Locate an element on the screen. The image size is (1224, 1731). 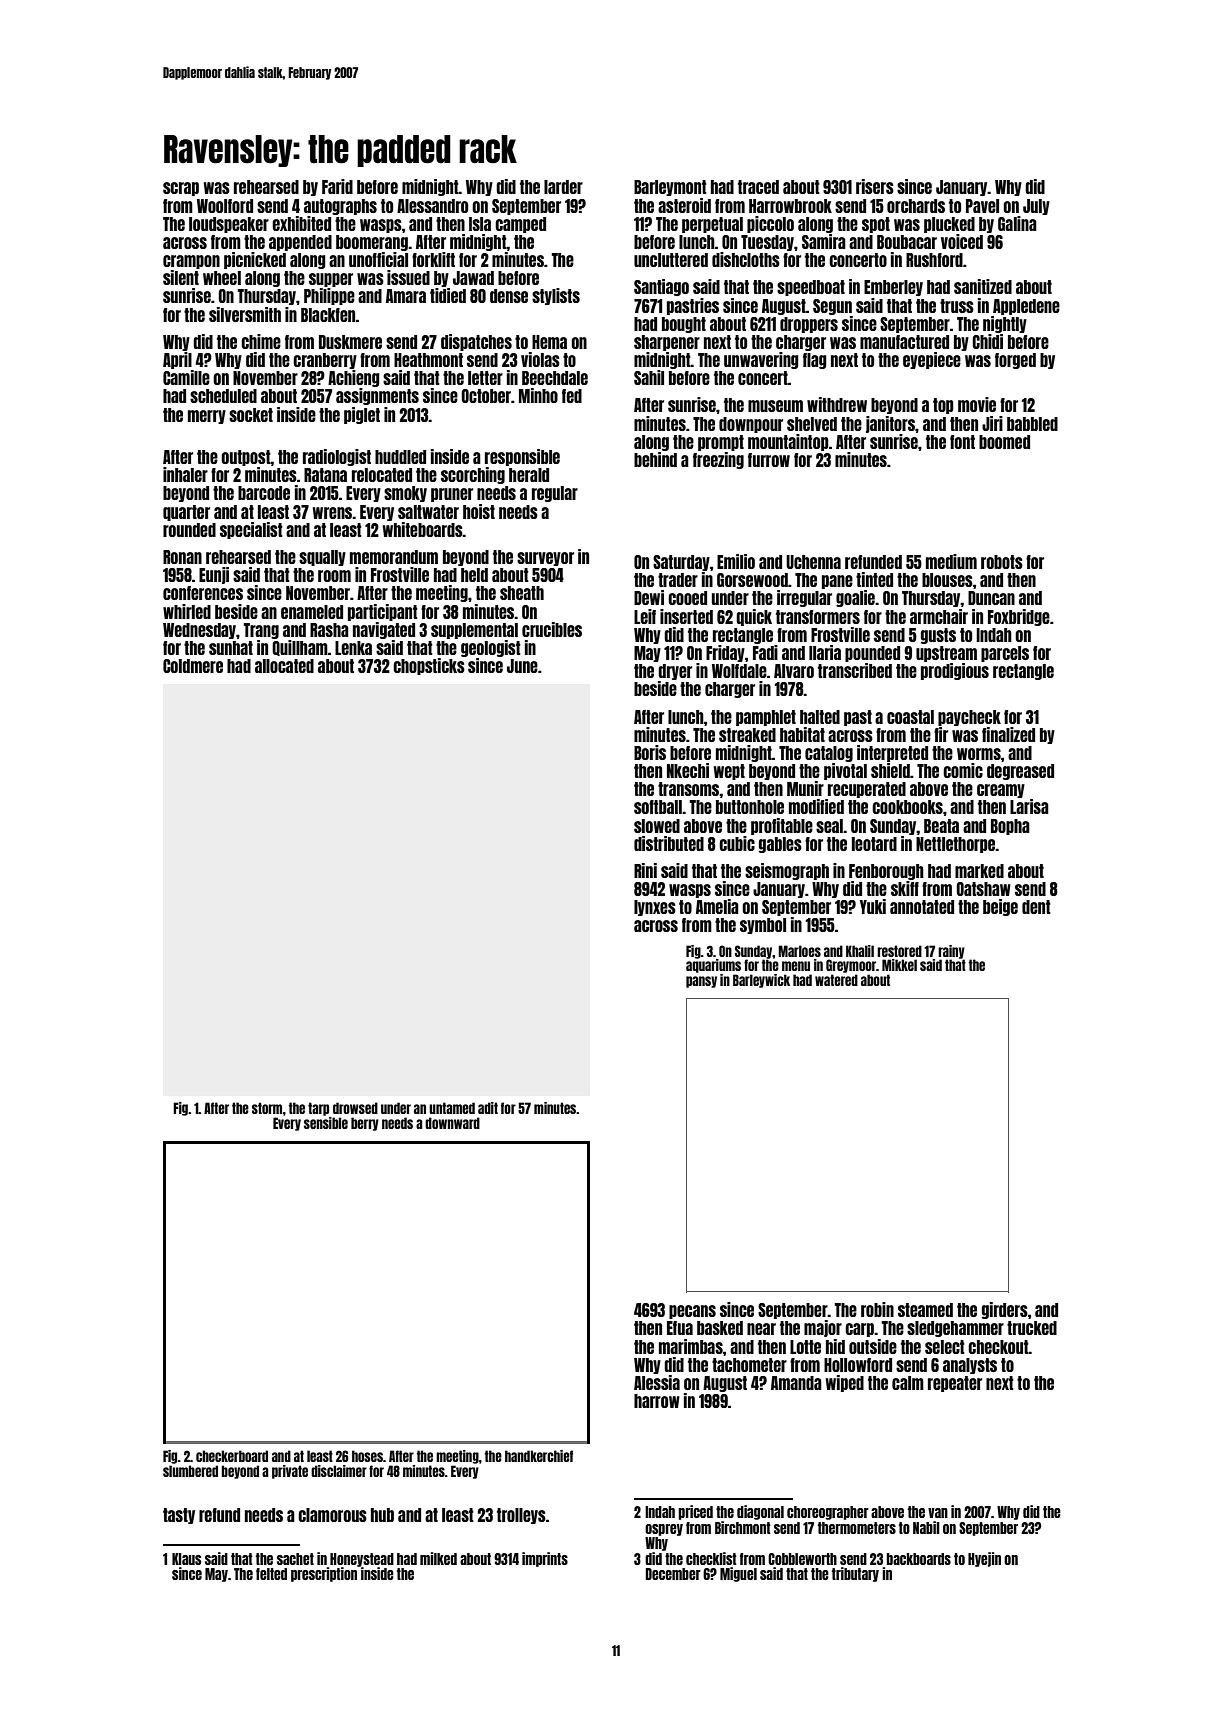
Foxbridge is located at coordinates (1019, 617).
